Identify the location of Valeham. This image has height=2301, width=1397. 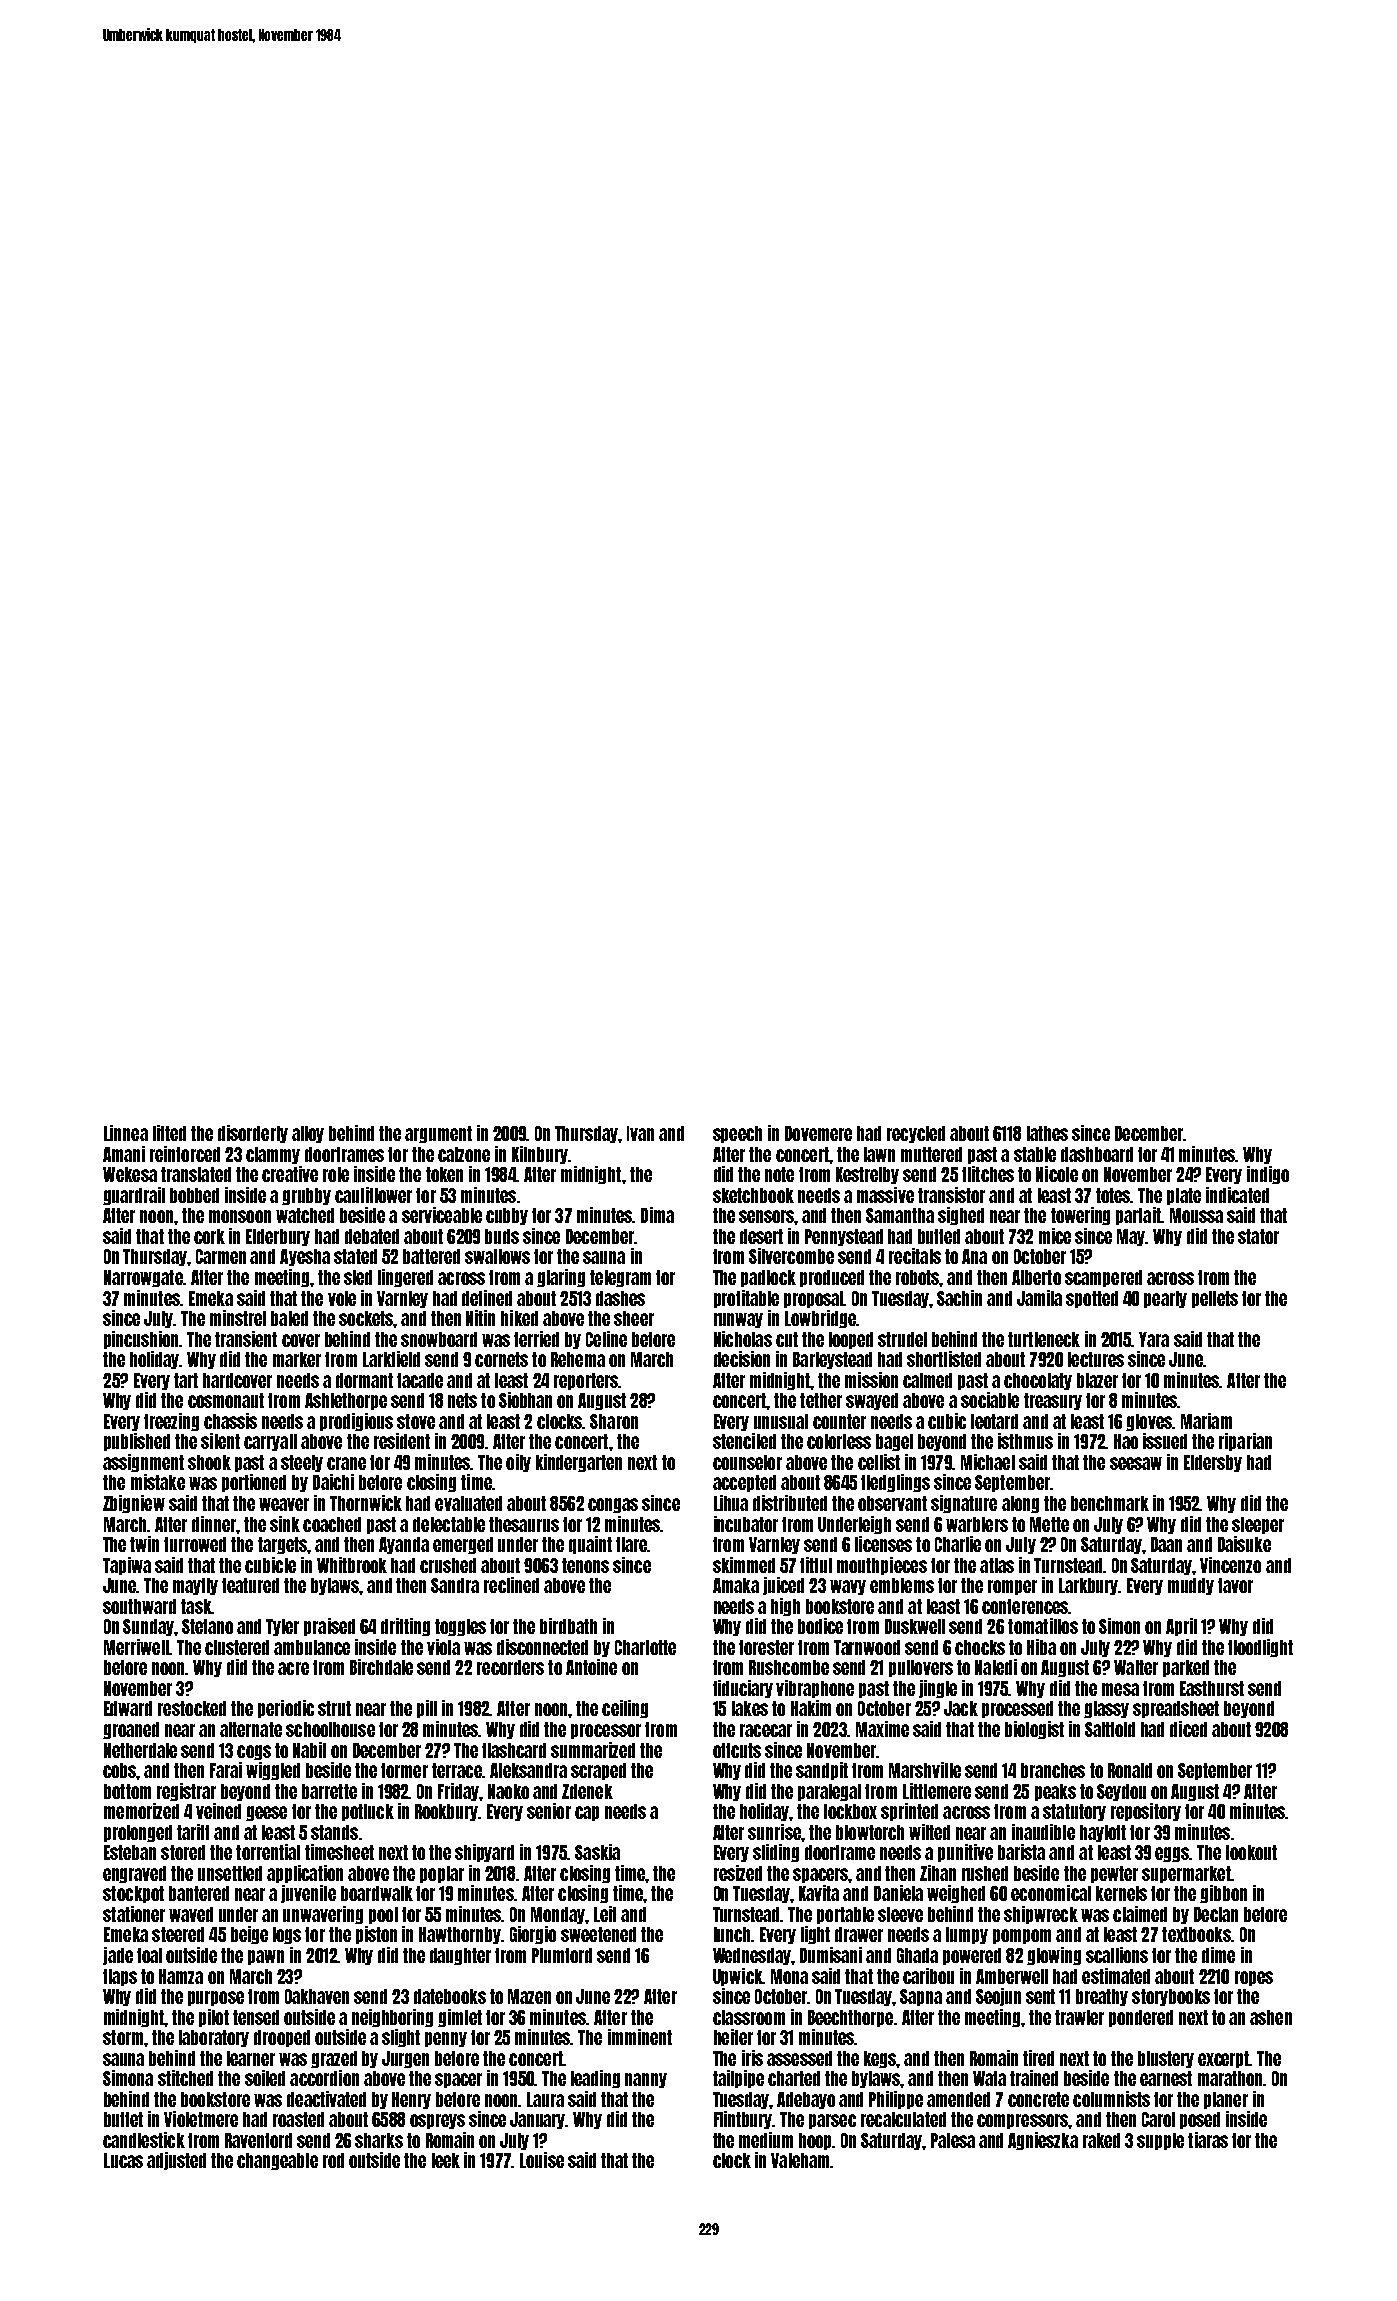
(800, 2160).
